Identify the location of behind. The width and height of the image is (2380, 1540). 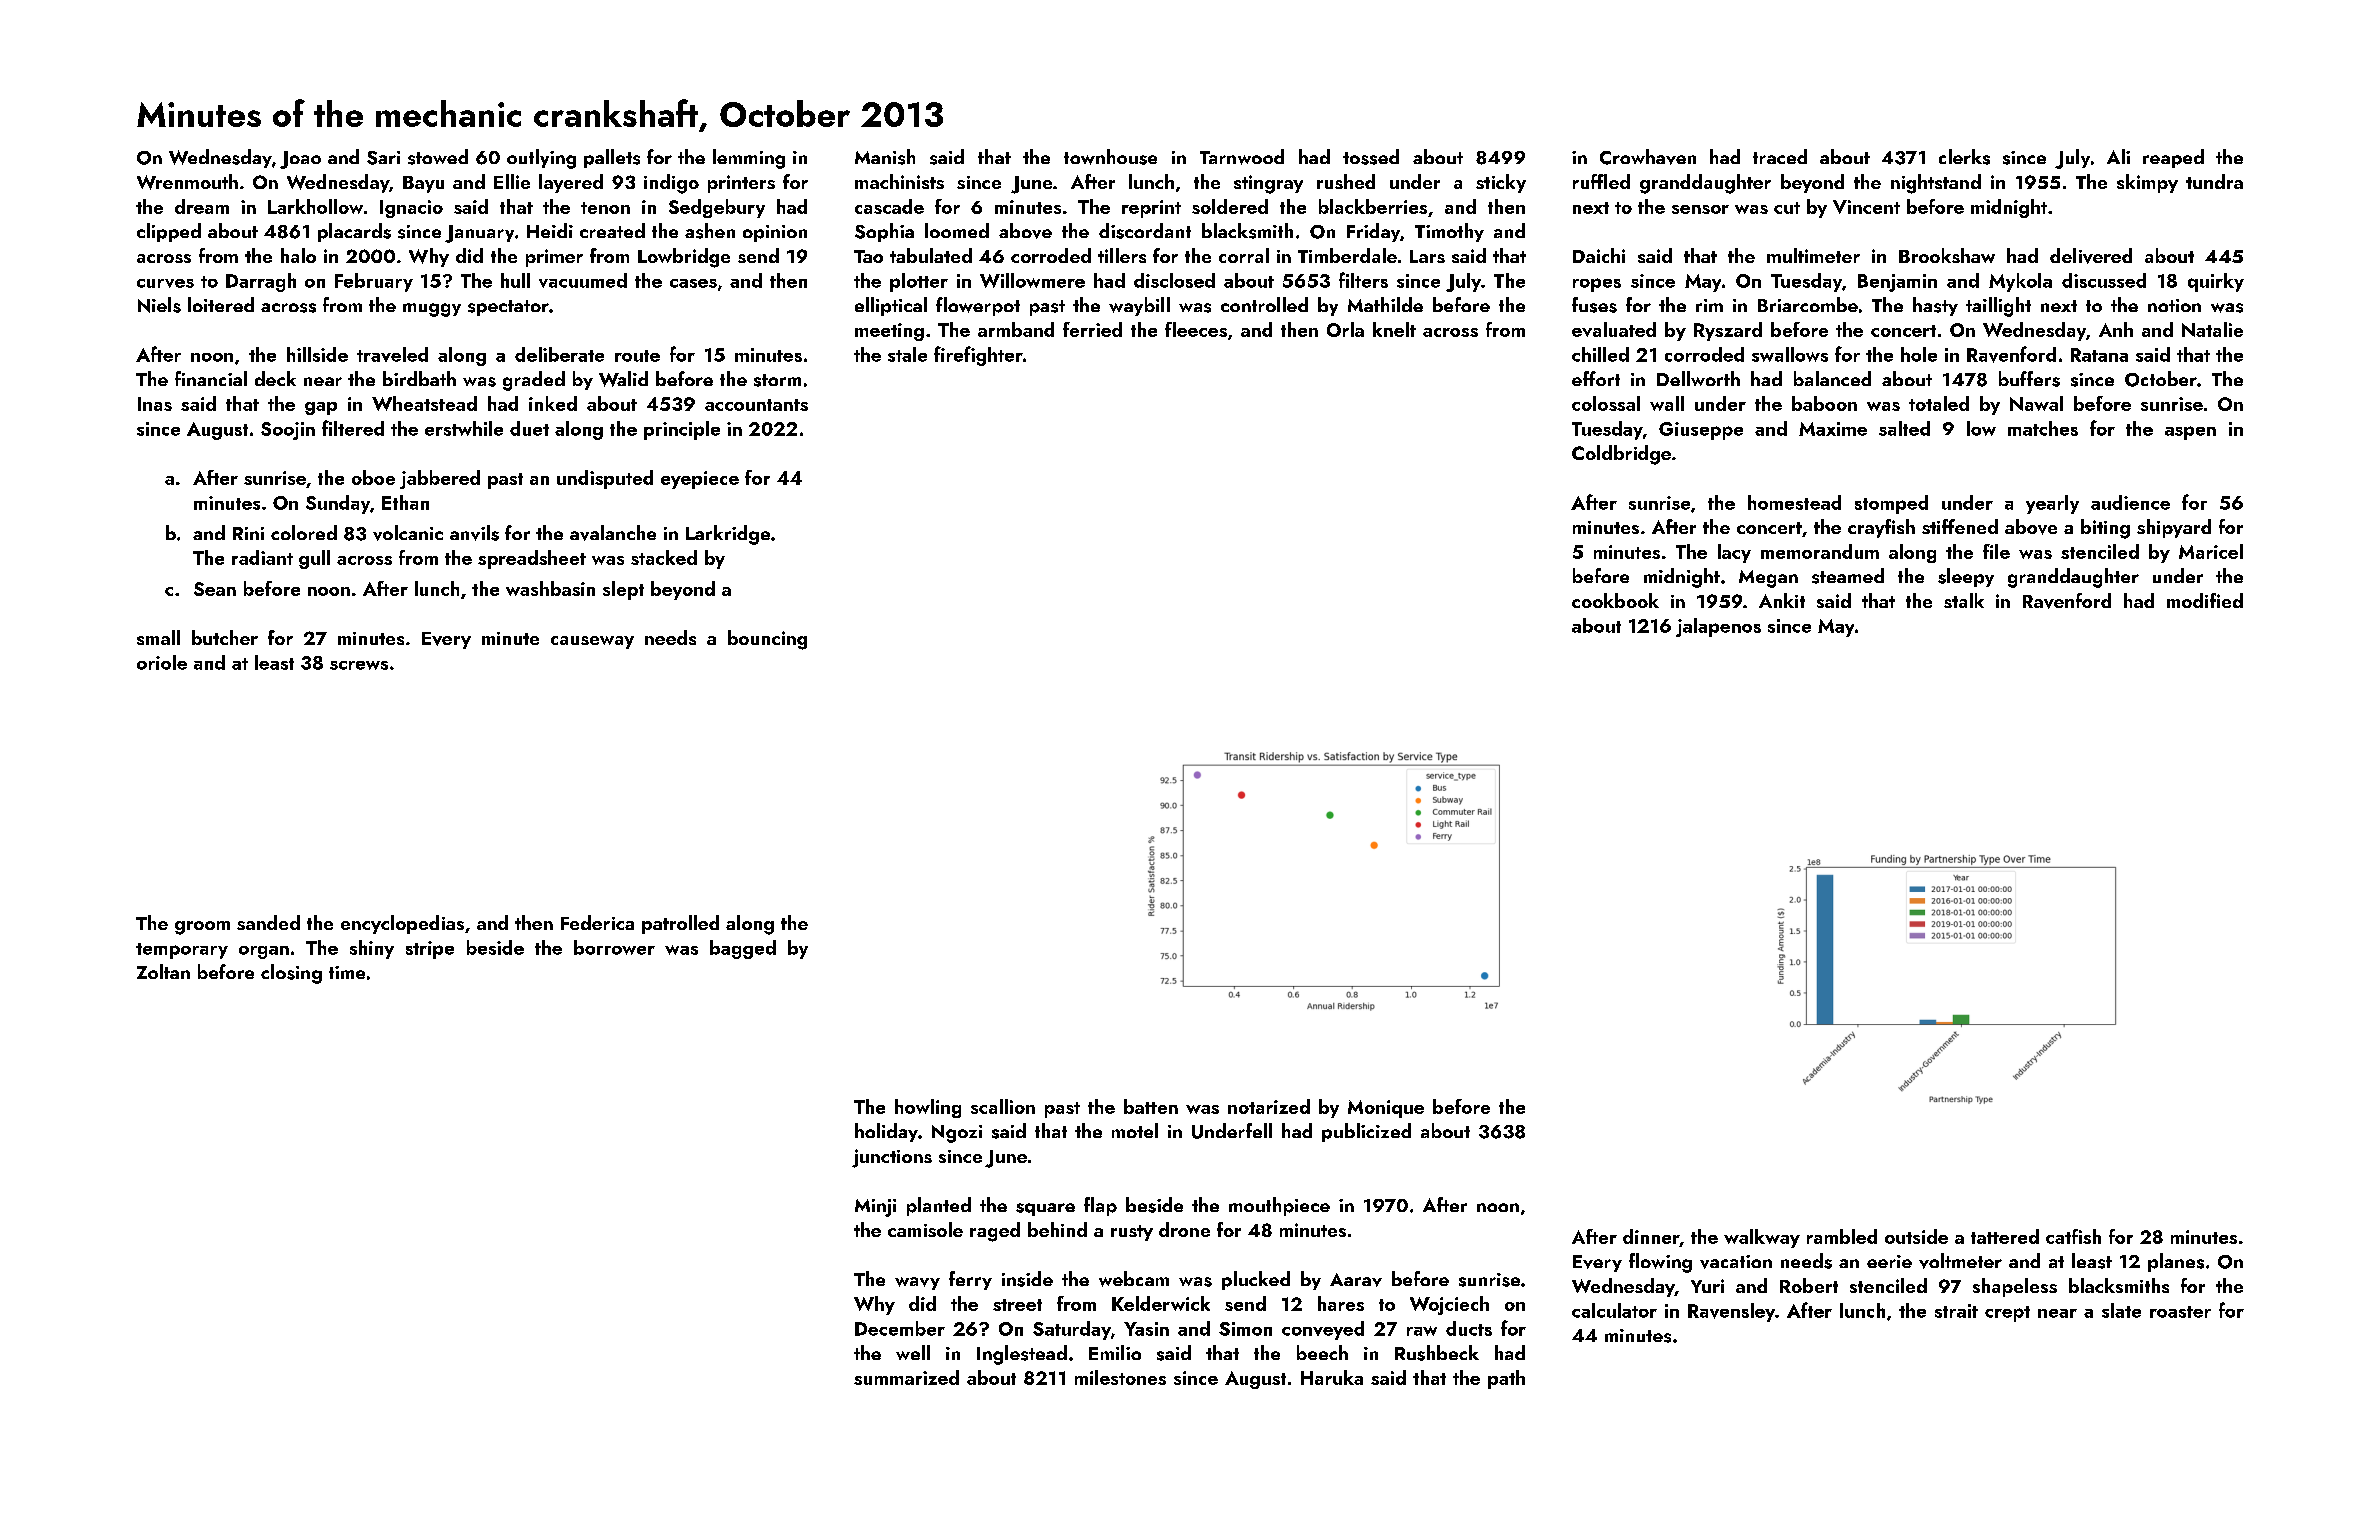
(1057, 1229).
